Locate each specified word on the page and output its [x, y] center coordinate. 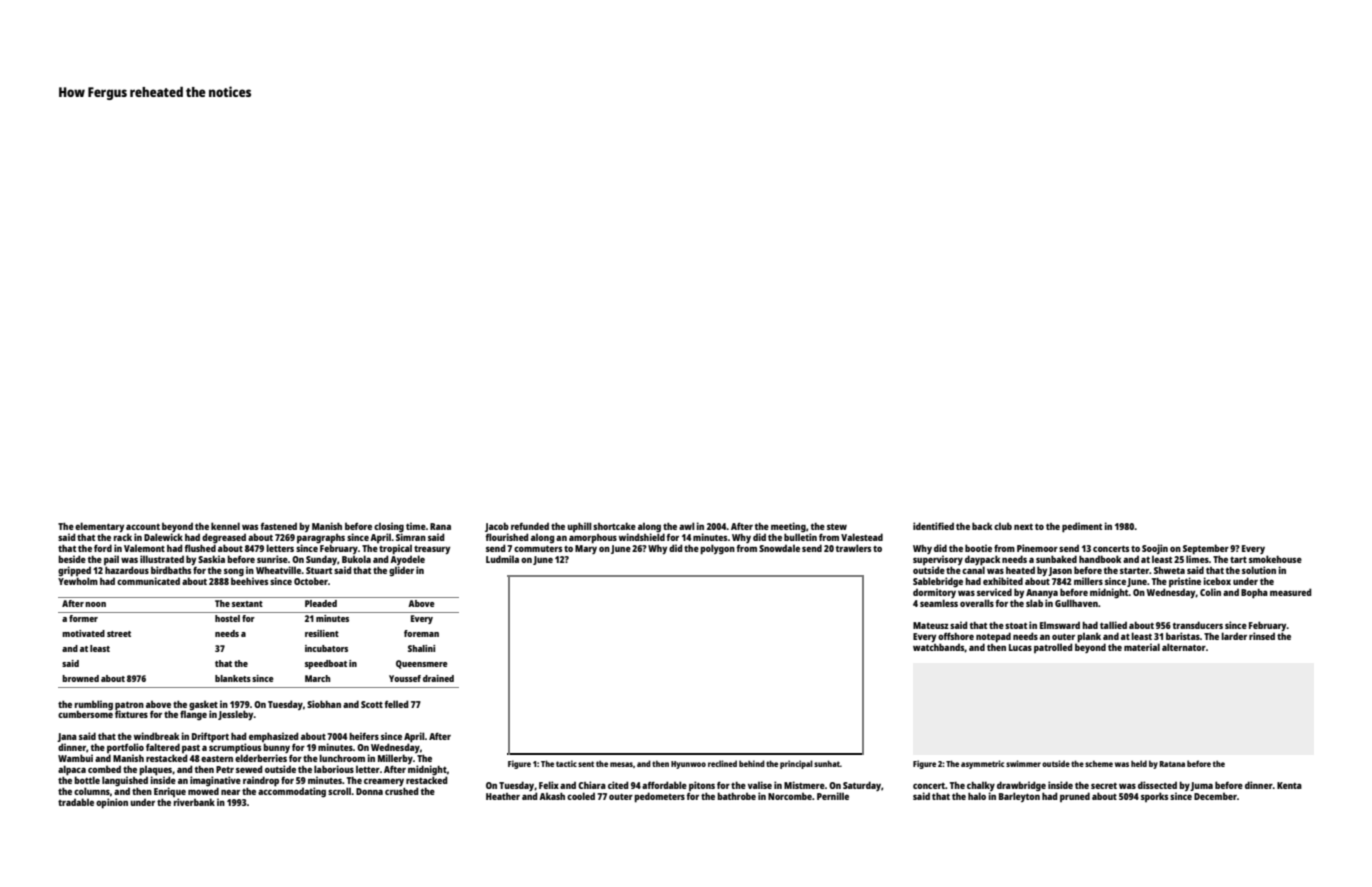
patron [129, 705]
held [1139, 763]
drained [438, 678]
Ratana [1172, 764]
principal [796, 764]
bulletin [800, 537]
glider [401, 571]
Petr [225, 769]
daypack [982, 560]
